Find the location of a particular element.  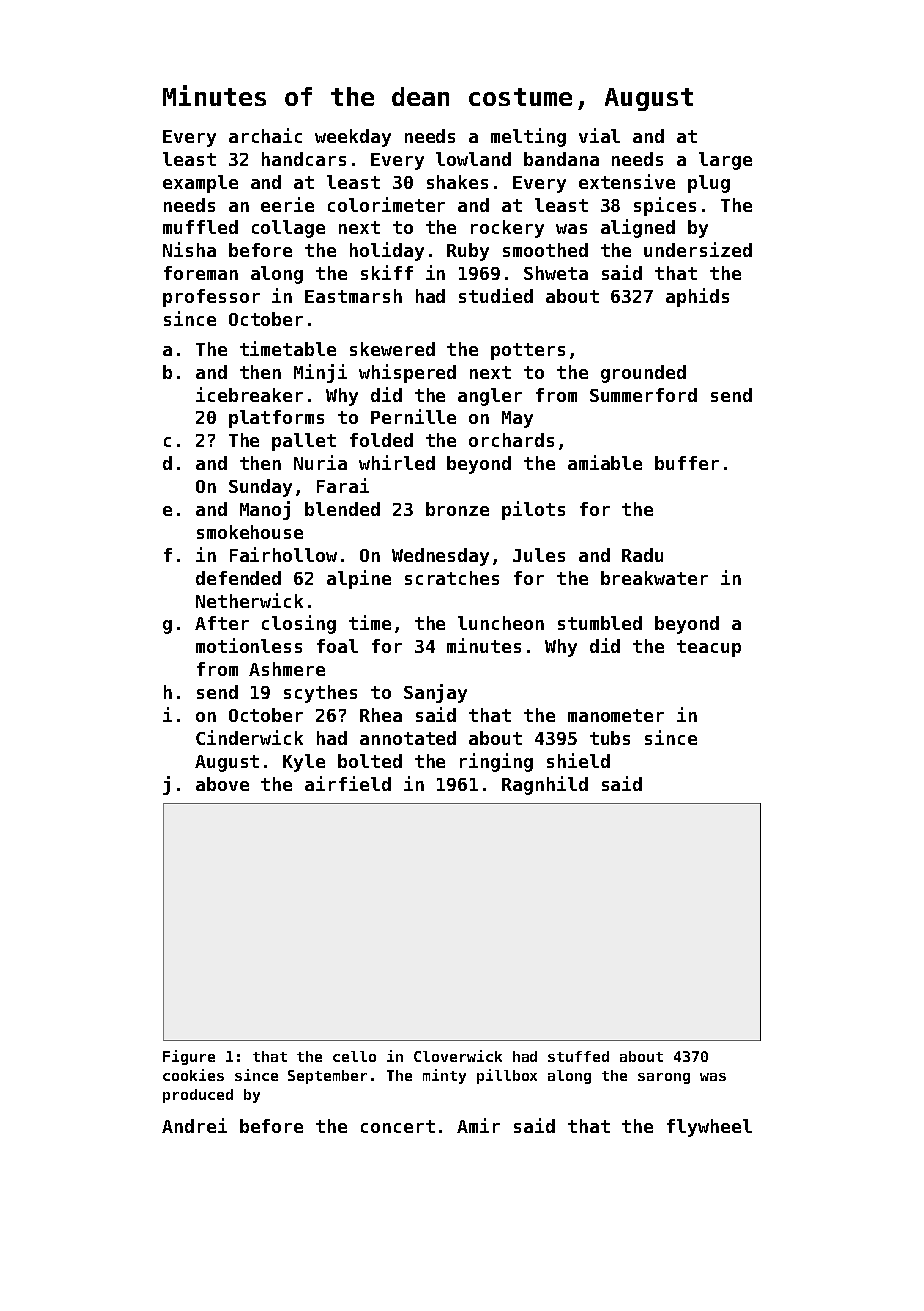

archaic is located at coordinates (265, 135).
